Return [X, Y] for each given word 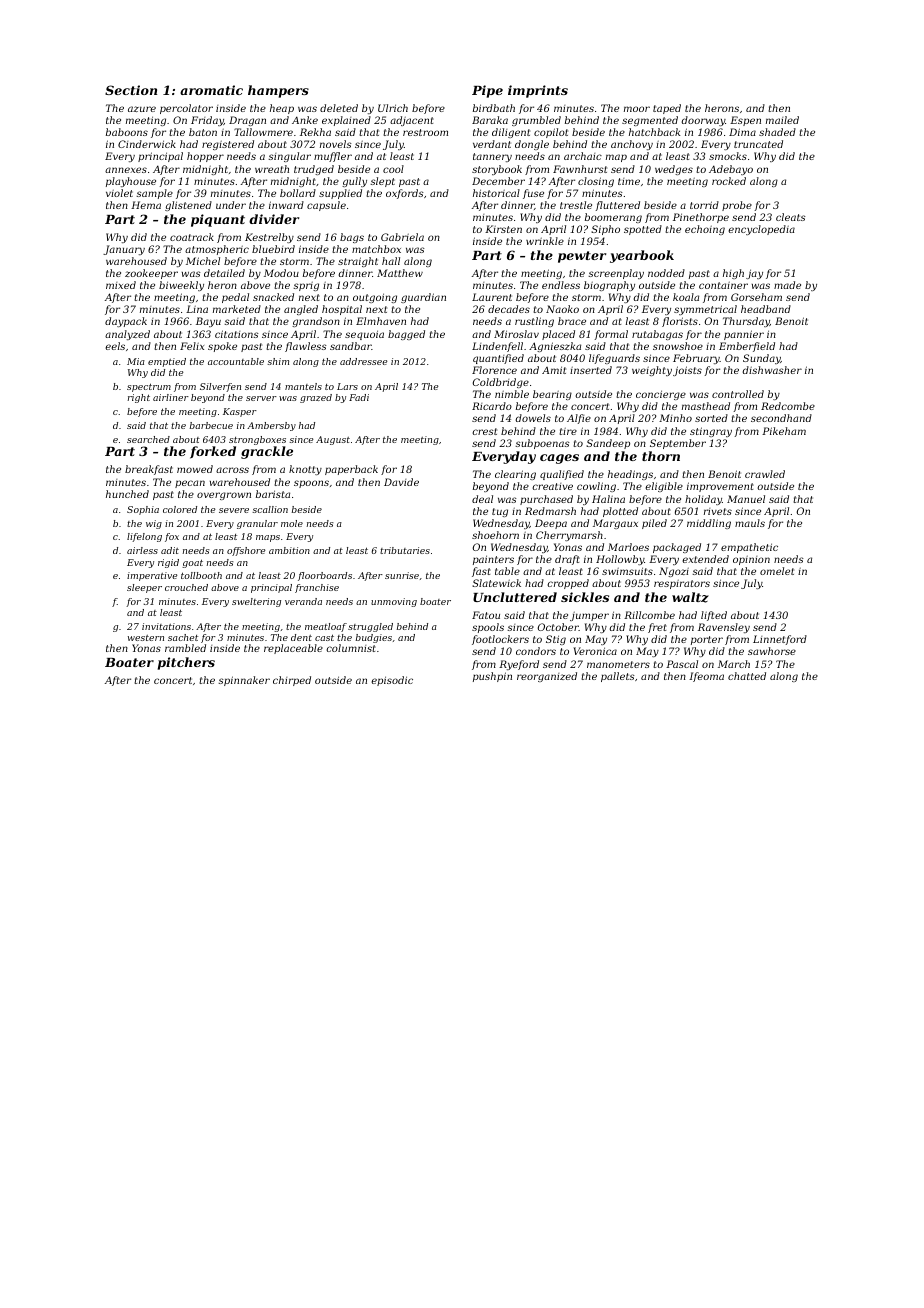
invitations [166, 626]
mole [292, 523]
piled [654, 524]
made [787, 285]
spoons [311, 484]
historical [496, 193]
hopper [205, 157]
